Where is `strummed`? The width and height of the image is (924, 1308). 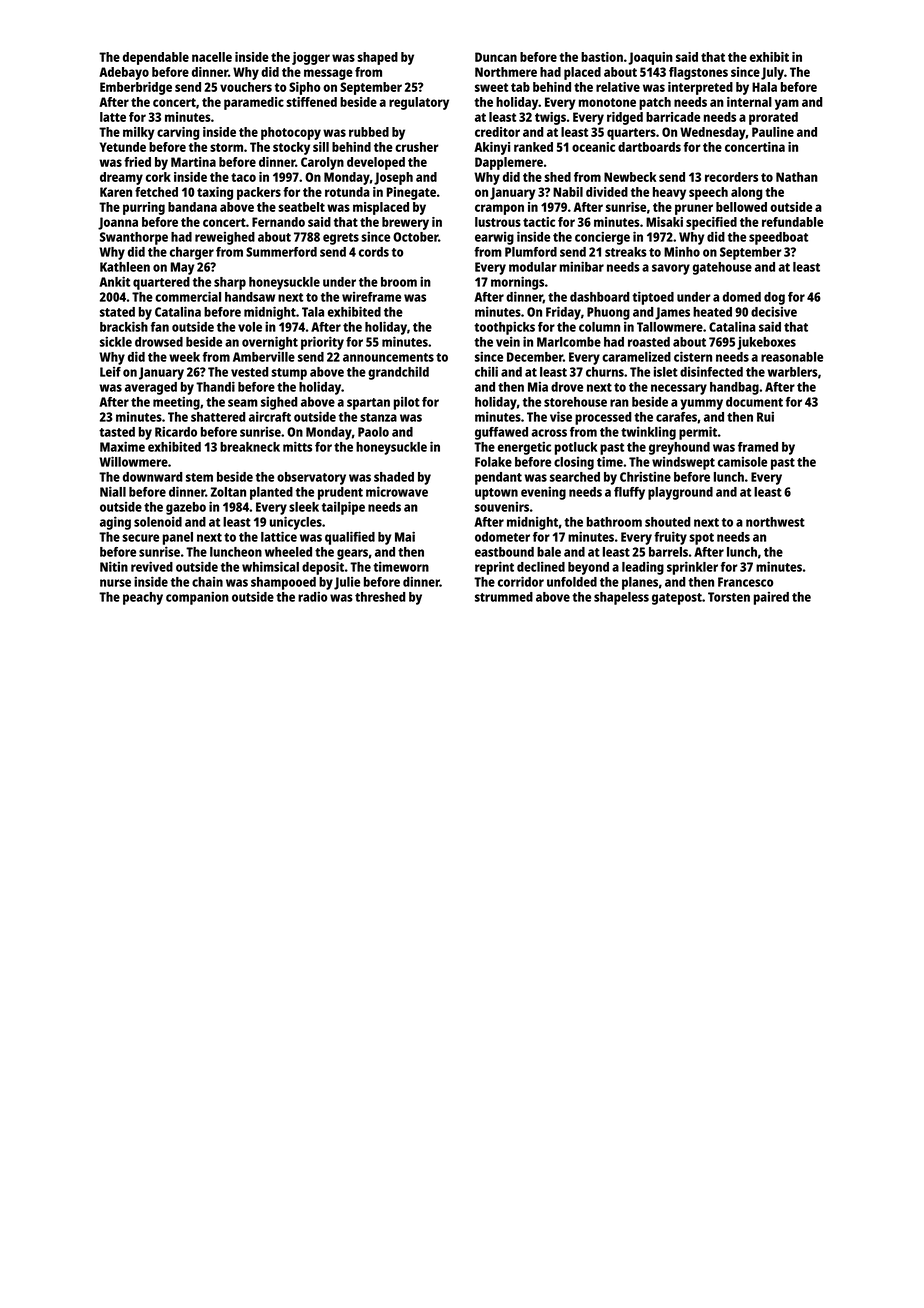 strummed is located at coordinates (504, 597).
